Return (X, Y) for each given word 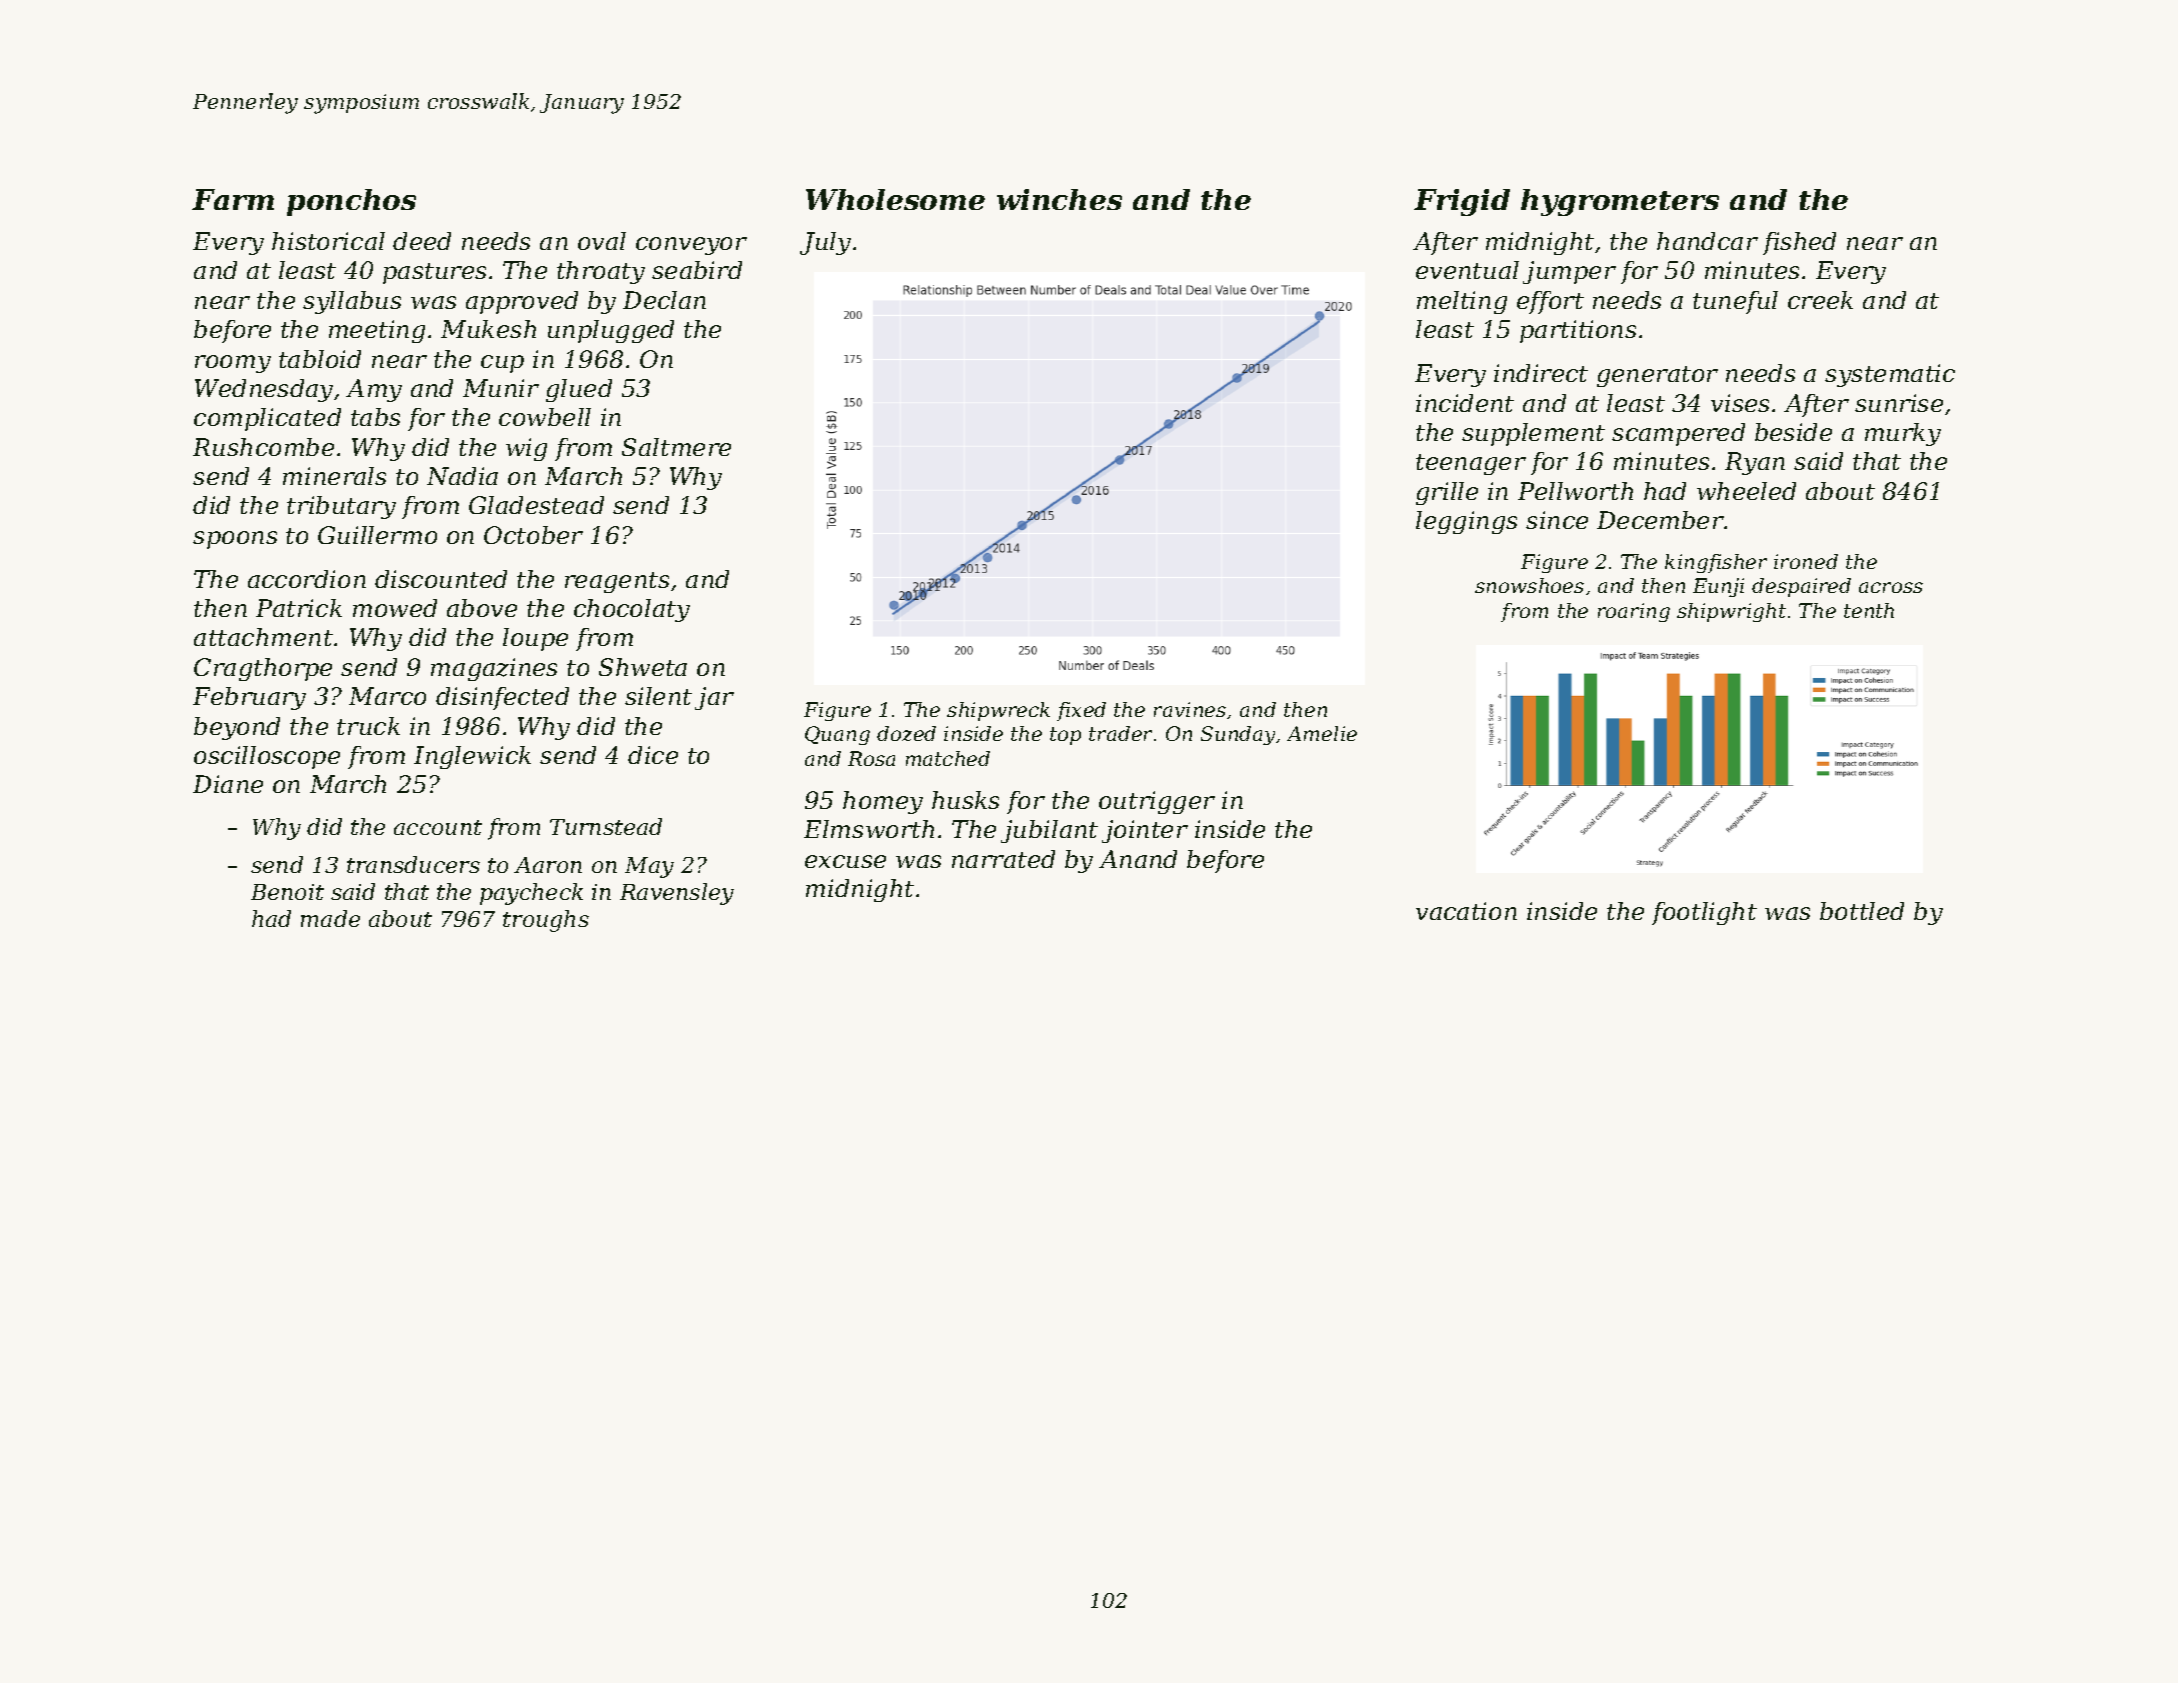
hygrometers (1620, 202)
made (330, 918)
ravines (1190, 709)
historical (328, 241)
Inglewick (472, 757)
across (1891, 587)
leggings (1466, 522)
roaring (1634, 612)
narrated (1003, 859)
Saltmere (676, 447)
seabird (697, 270)
